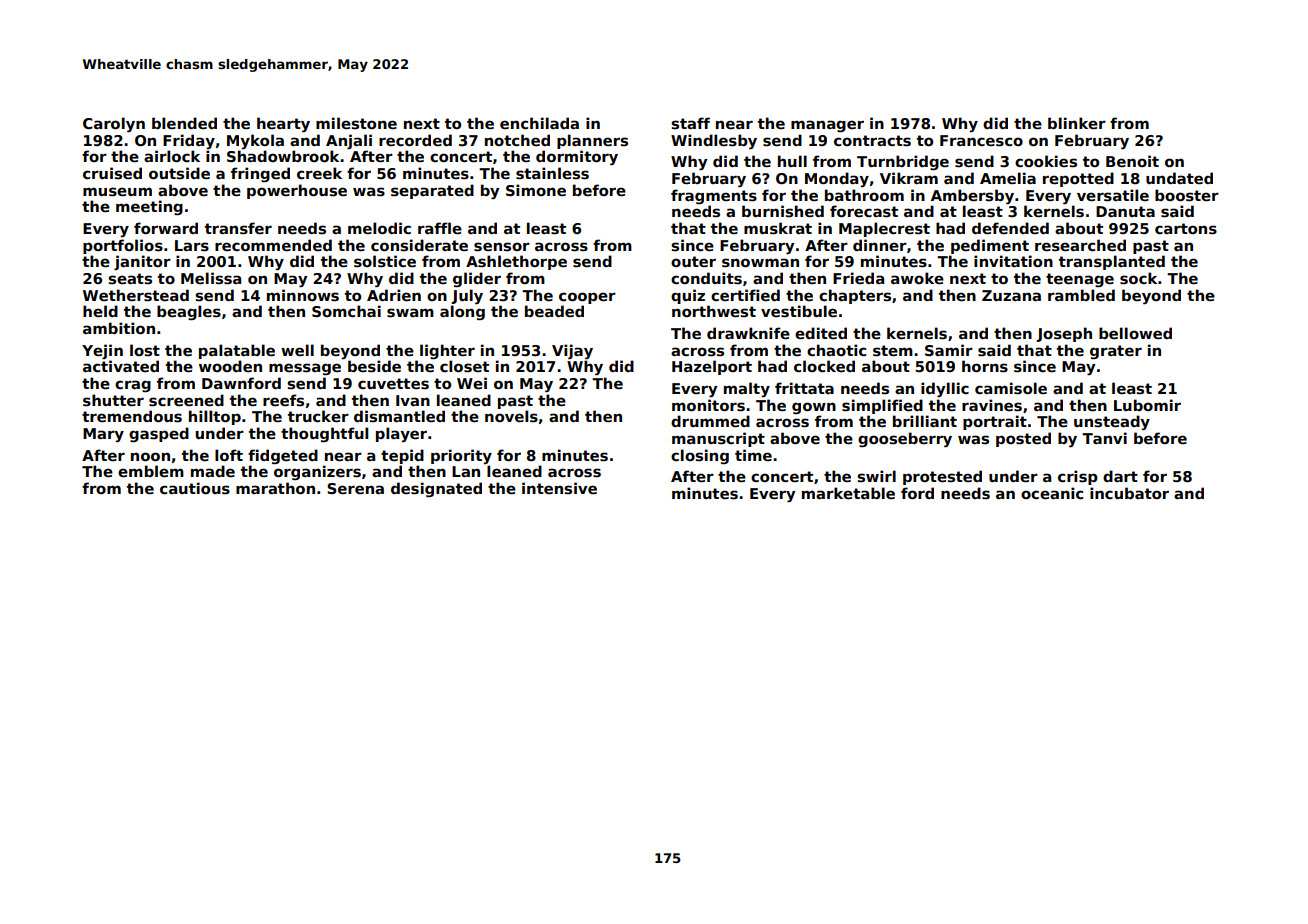 This screenshot has height=924, width=1308. I want to click on cartons, so click(1186, 229).
